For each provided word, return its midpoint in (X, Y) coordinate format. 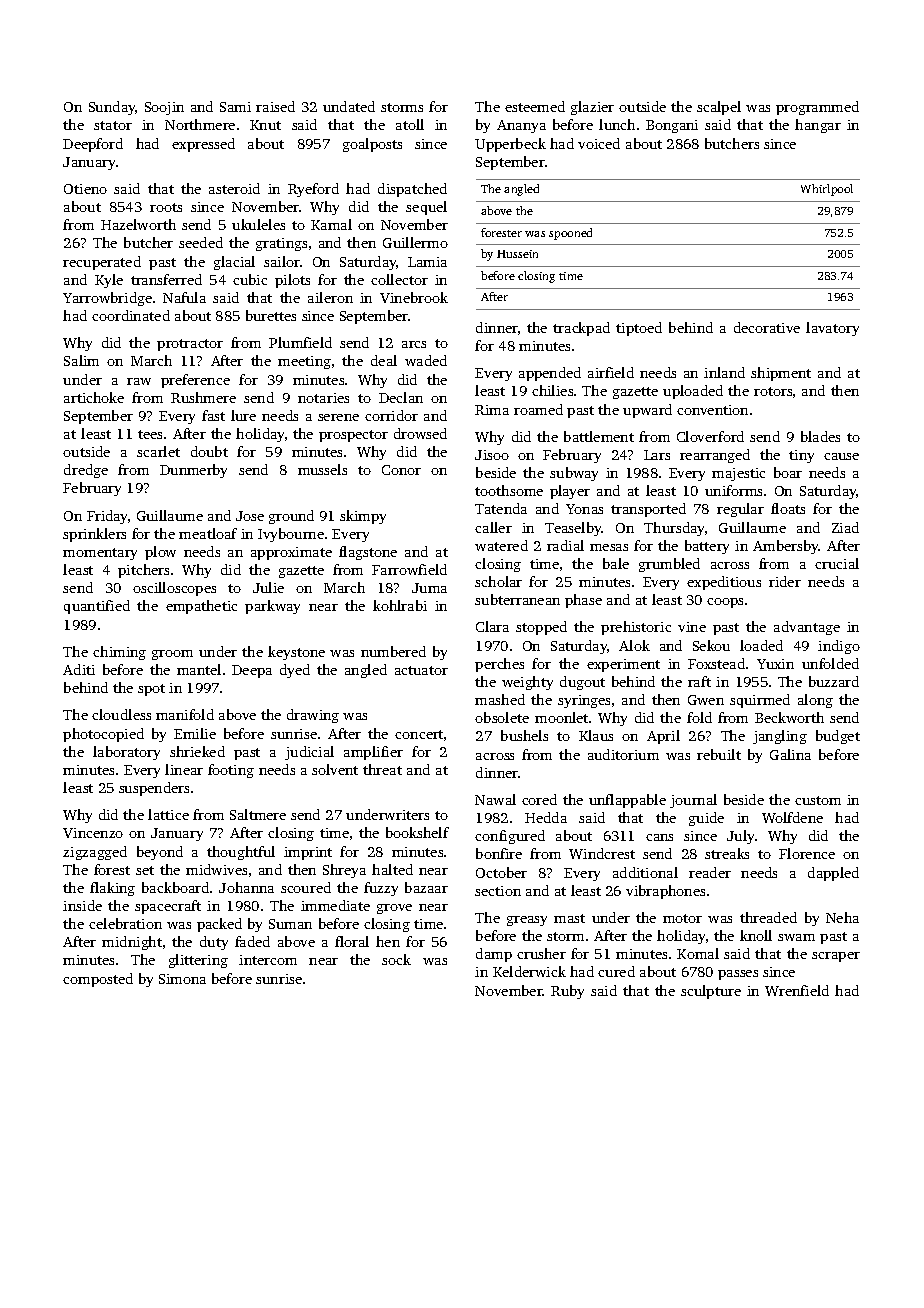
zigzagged (95, 853)
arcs (414, 344)
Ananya (521, 126)
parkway (272, 607)
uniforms (733, 490)
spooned (570, 234)
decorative (767, 327)
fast (213, 415)
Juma (429, 588)
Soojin (164, 108)
